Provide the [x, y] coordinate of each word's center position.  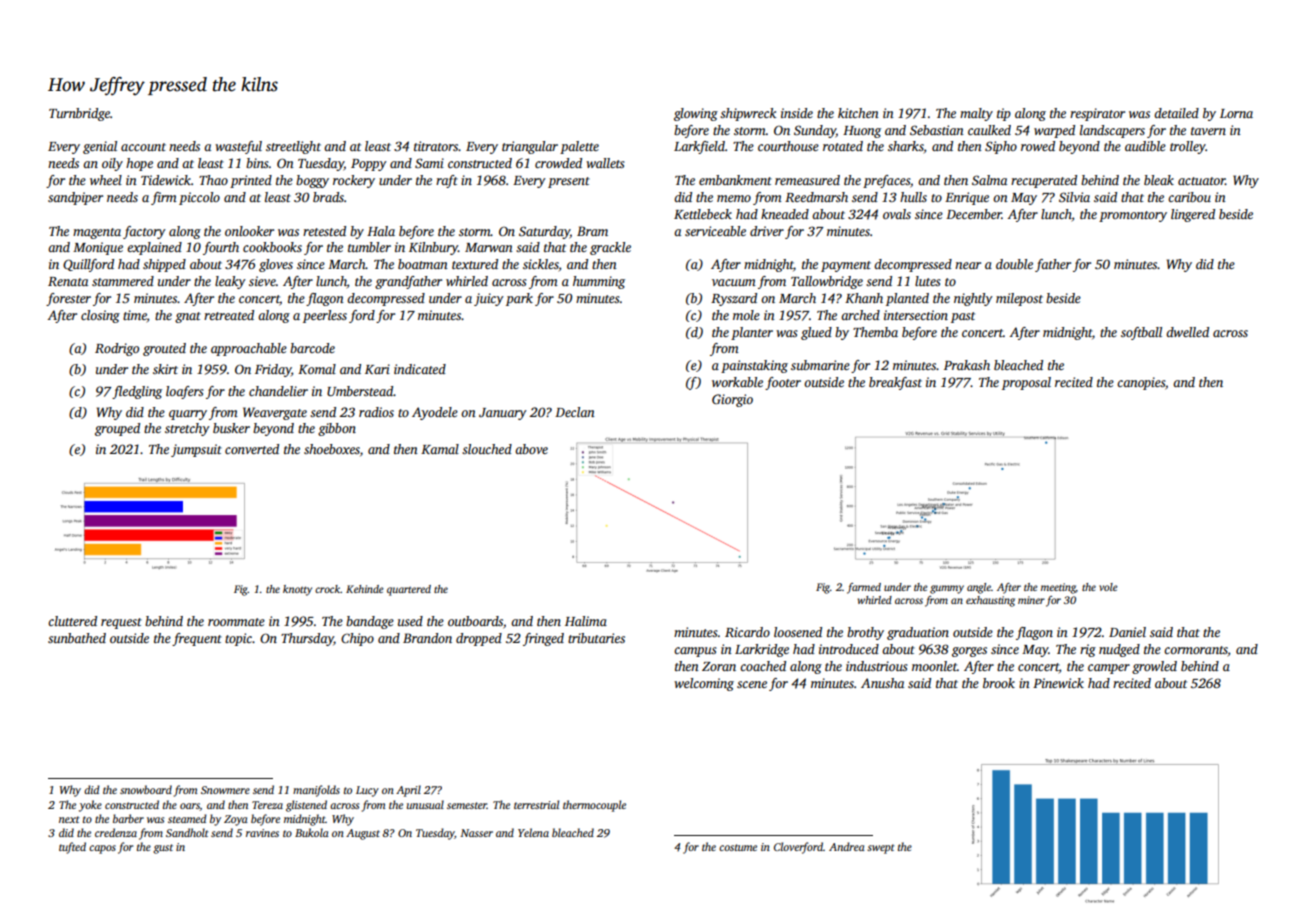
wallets [605, 163]
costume [738, 847]
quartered [409, 590]
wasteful [238, 147]
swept [880, 849]
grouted [164, 349]
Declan [575, 412]
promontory [1133, 216]
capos [102, 849]
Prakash [967, 365]
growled [1154, 667]
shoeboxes [332, 449]
